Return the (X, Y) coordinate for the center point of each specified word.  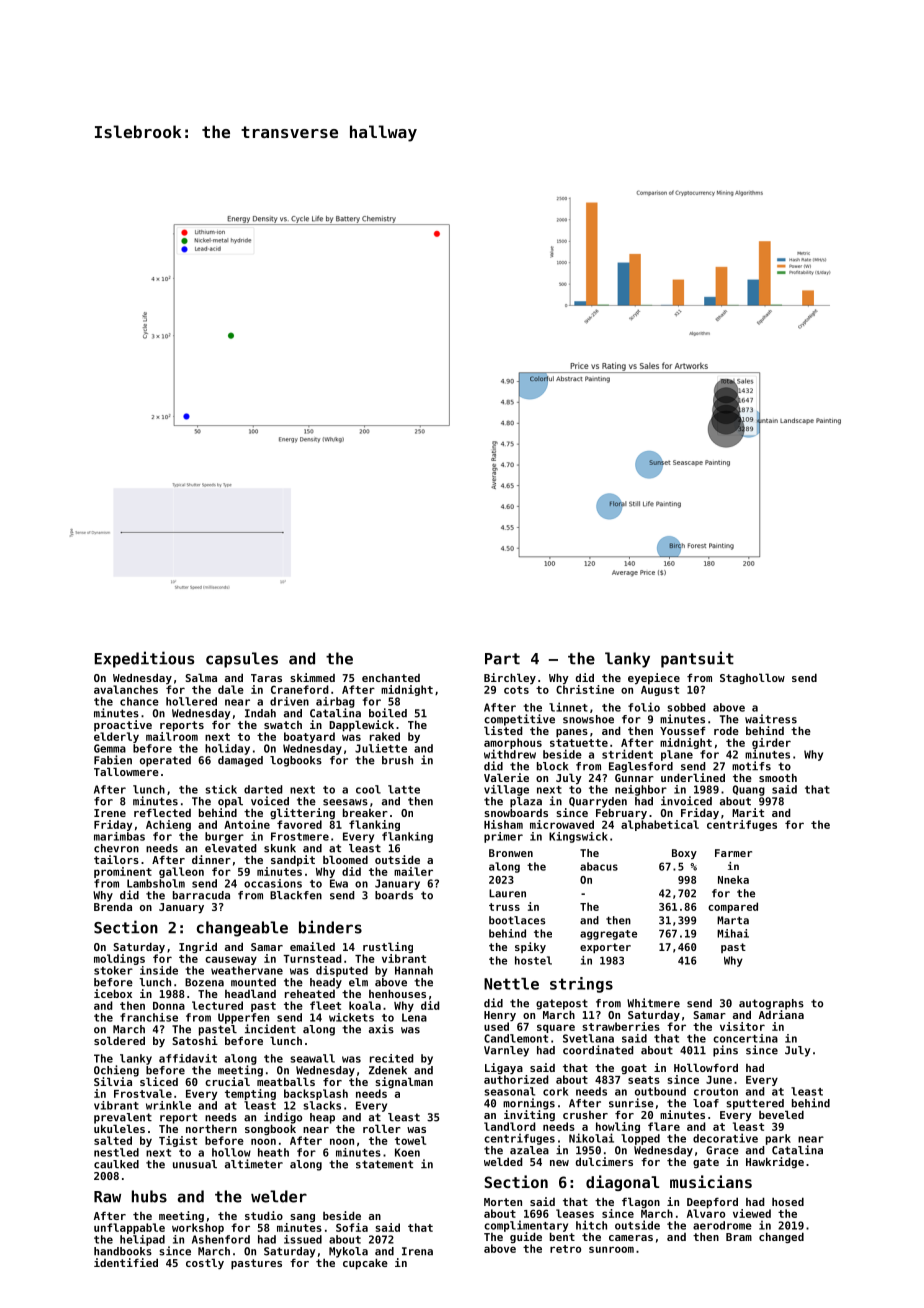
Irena (417, 1251)
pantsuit (697, 659)
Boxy (684, 854)
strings (581, 985)
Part (502, 659)
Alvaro (706, 1213)
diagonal (622, 1183)
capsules (242, 660)
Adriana (781, 1014)
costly (205, 1263)
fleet (325, 1005)
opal (230, 802)
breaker (365, 812)
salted (113, 1140)
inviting (529, 1115)
